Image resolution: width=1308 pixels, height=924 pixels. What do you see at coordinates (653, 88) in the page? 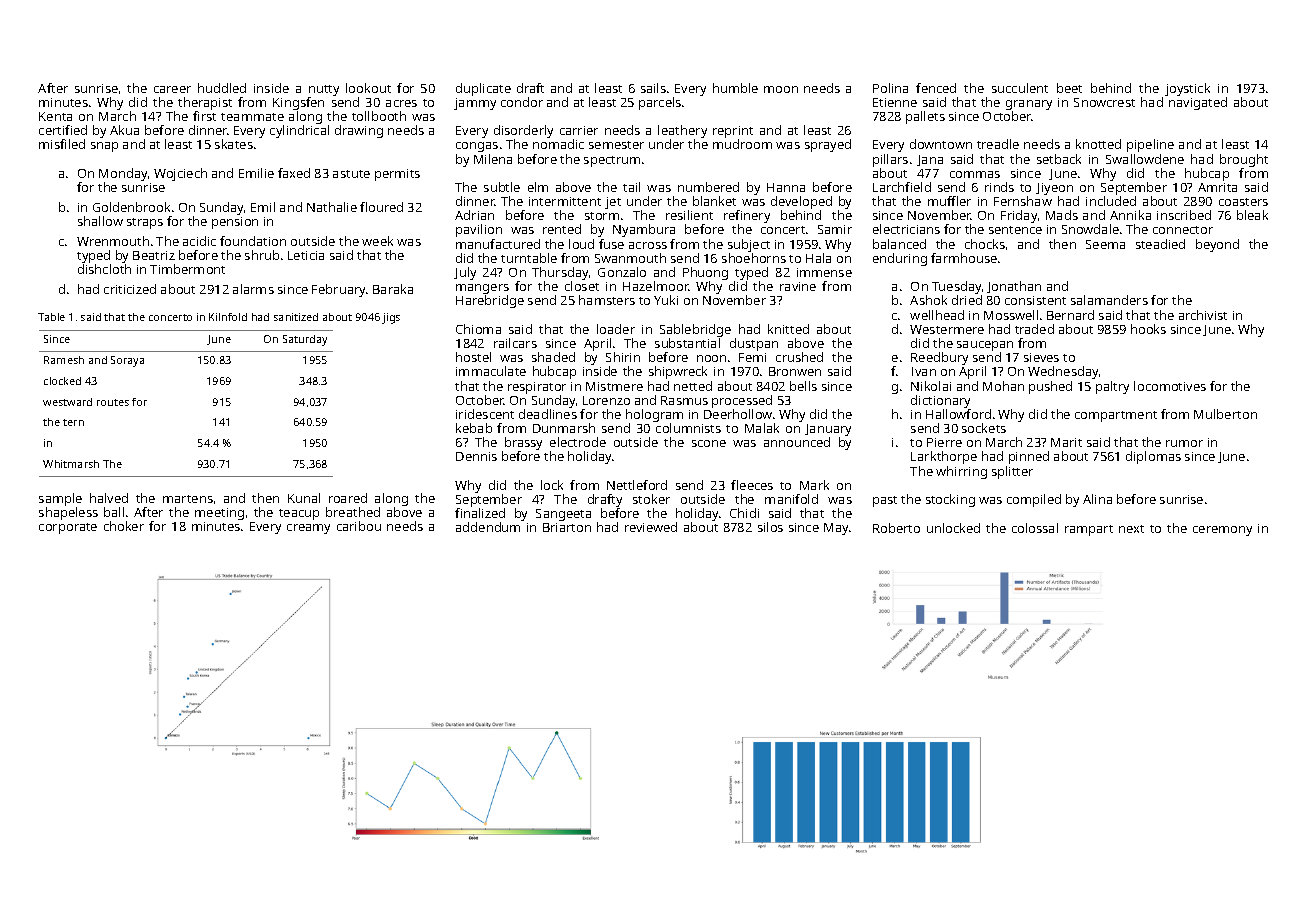
I see `sails` at bounding box center [653, 88].
